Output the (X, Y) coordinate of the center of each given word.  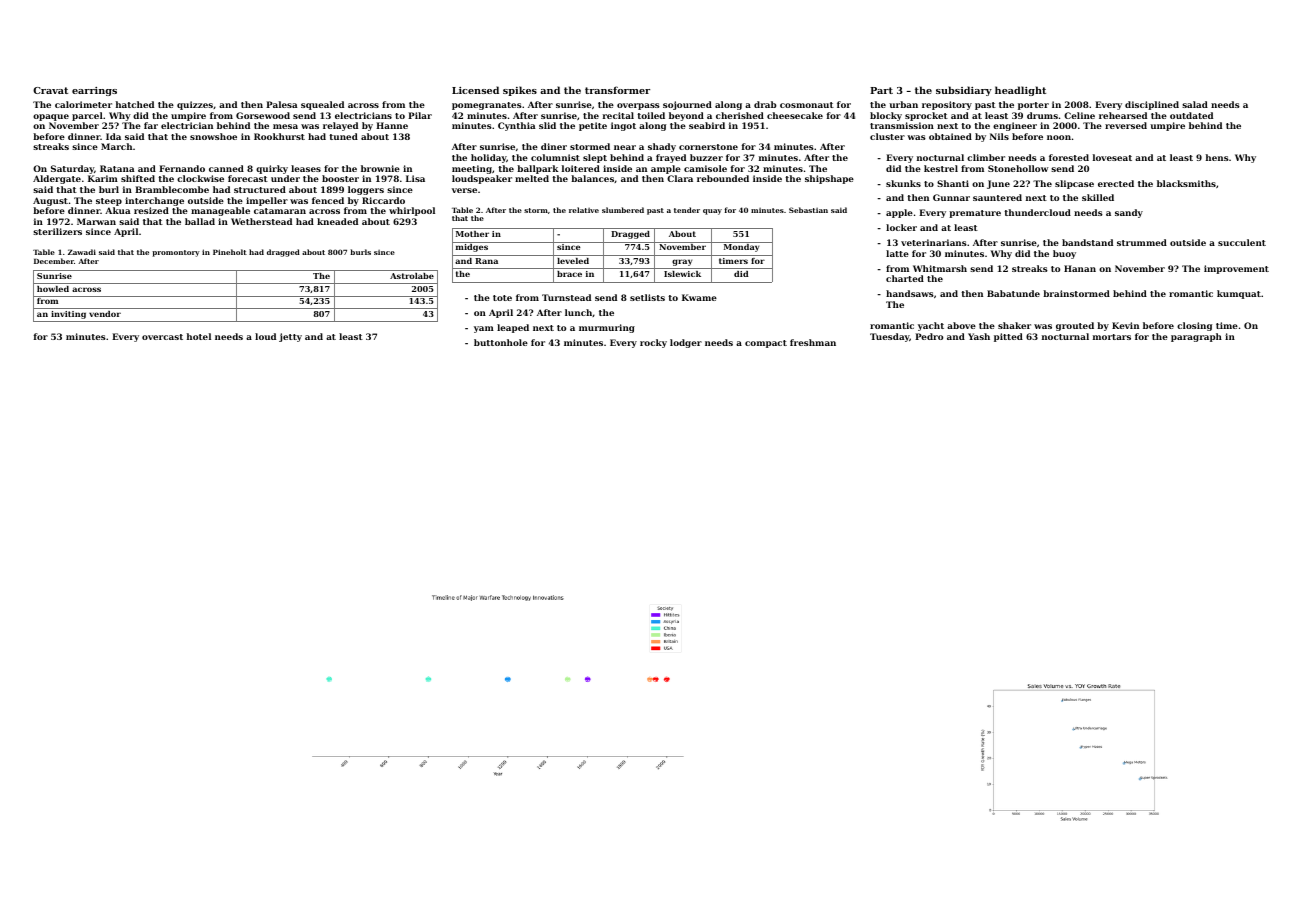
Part (881, 90)
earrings (94, 91)
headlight (1020, 91)
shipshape (829, 179)
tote (502, 298)
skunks (903, 183)
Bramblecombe (172, 189)
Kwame (699, 297)
